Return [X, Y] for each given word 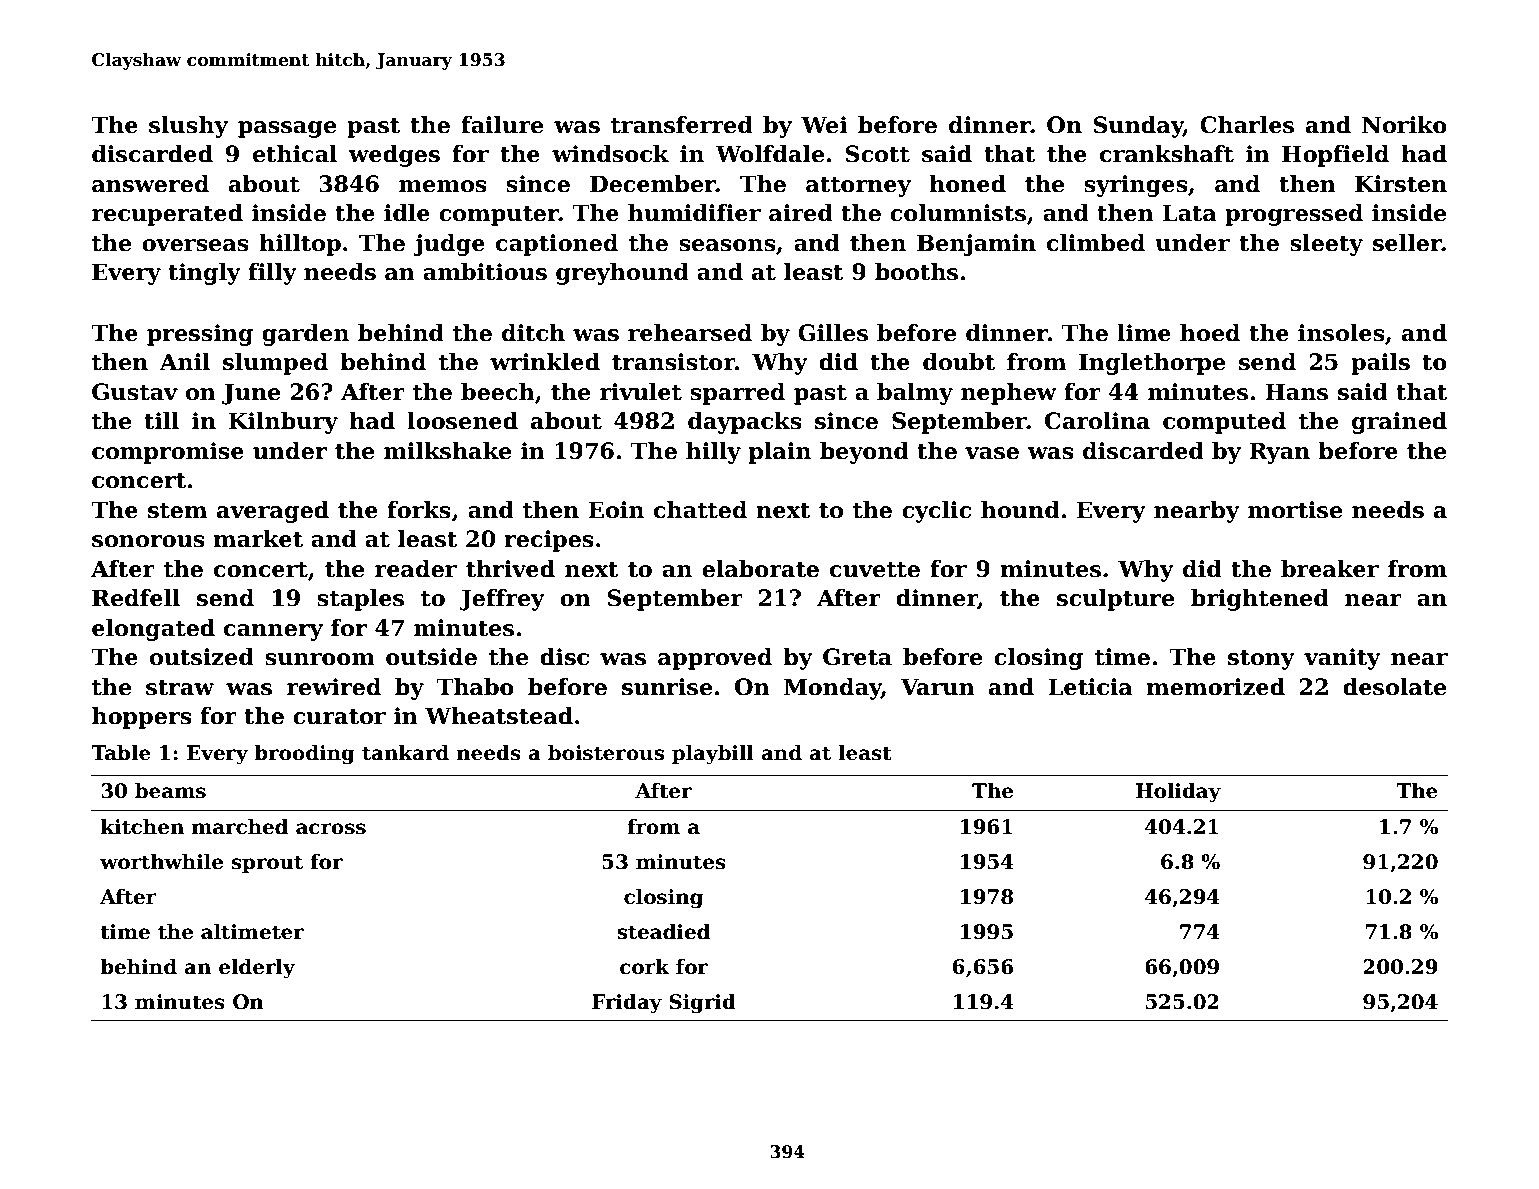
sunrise [667, 687]
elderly [257, 968]
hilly [713, 453]
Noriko [1404, 125]
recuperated [167, 215]
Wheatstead [499, 716]
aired [801, 213]
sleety [1326, 245]
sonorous [148, 541]
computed [1224, 423]
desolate [1394, 687]
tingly [204, 274]
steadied [663, 931]
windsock [610, 154]
